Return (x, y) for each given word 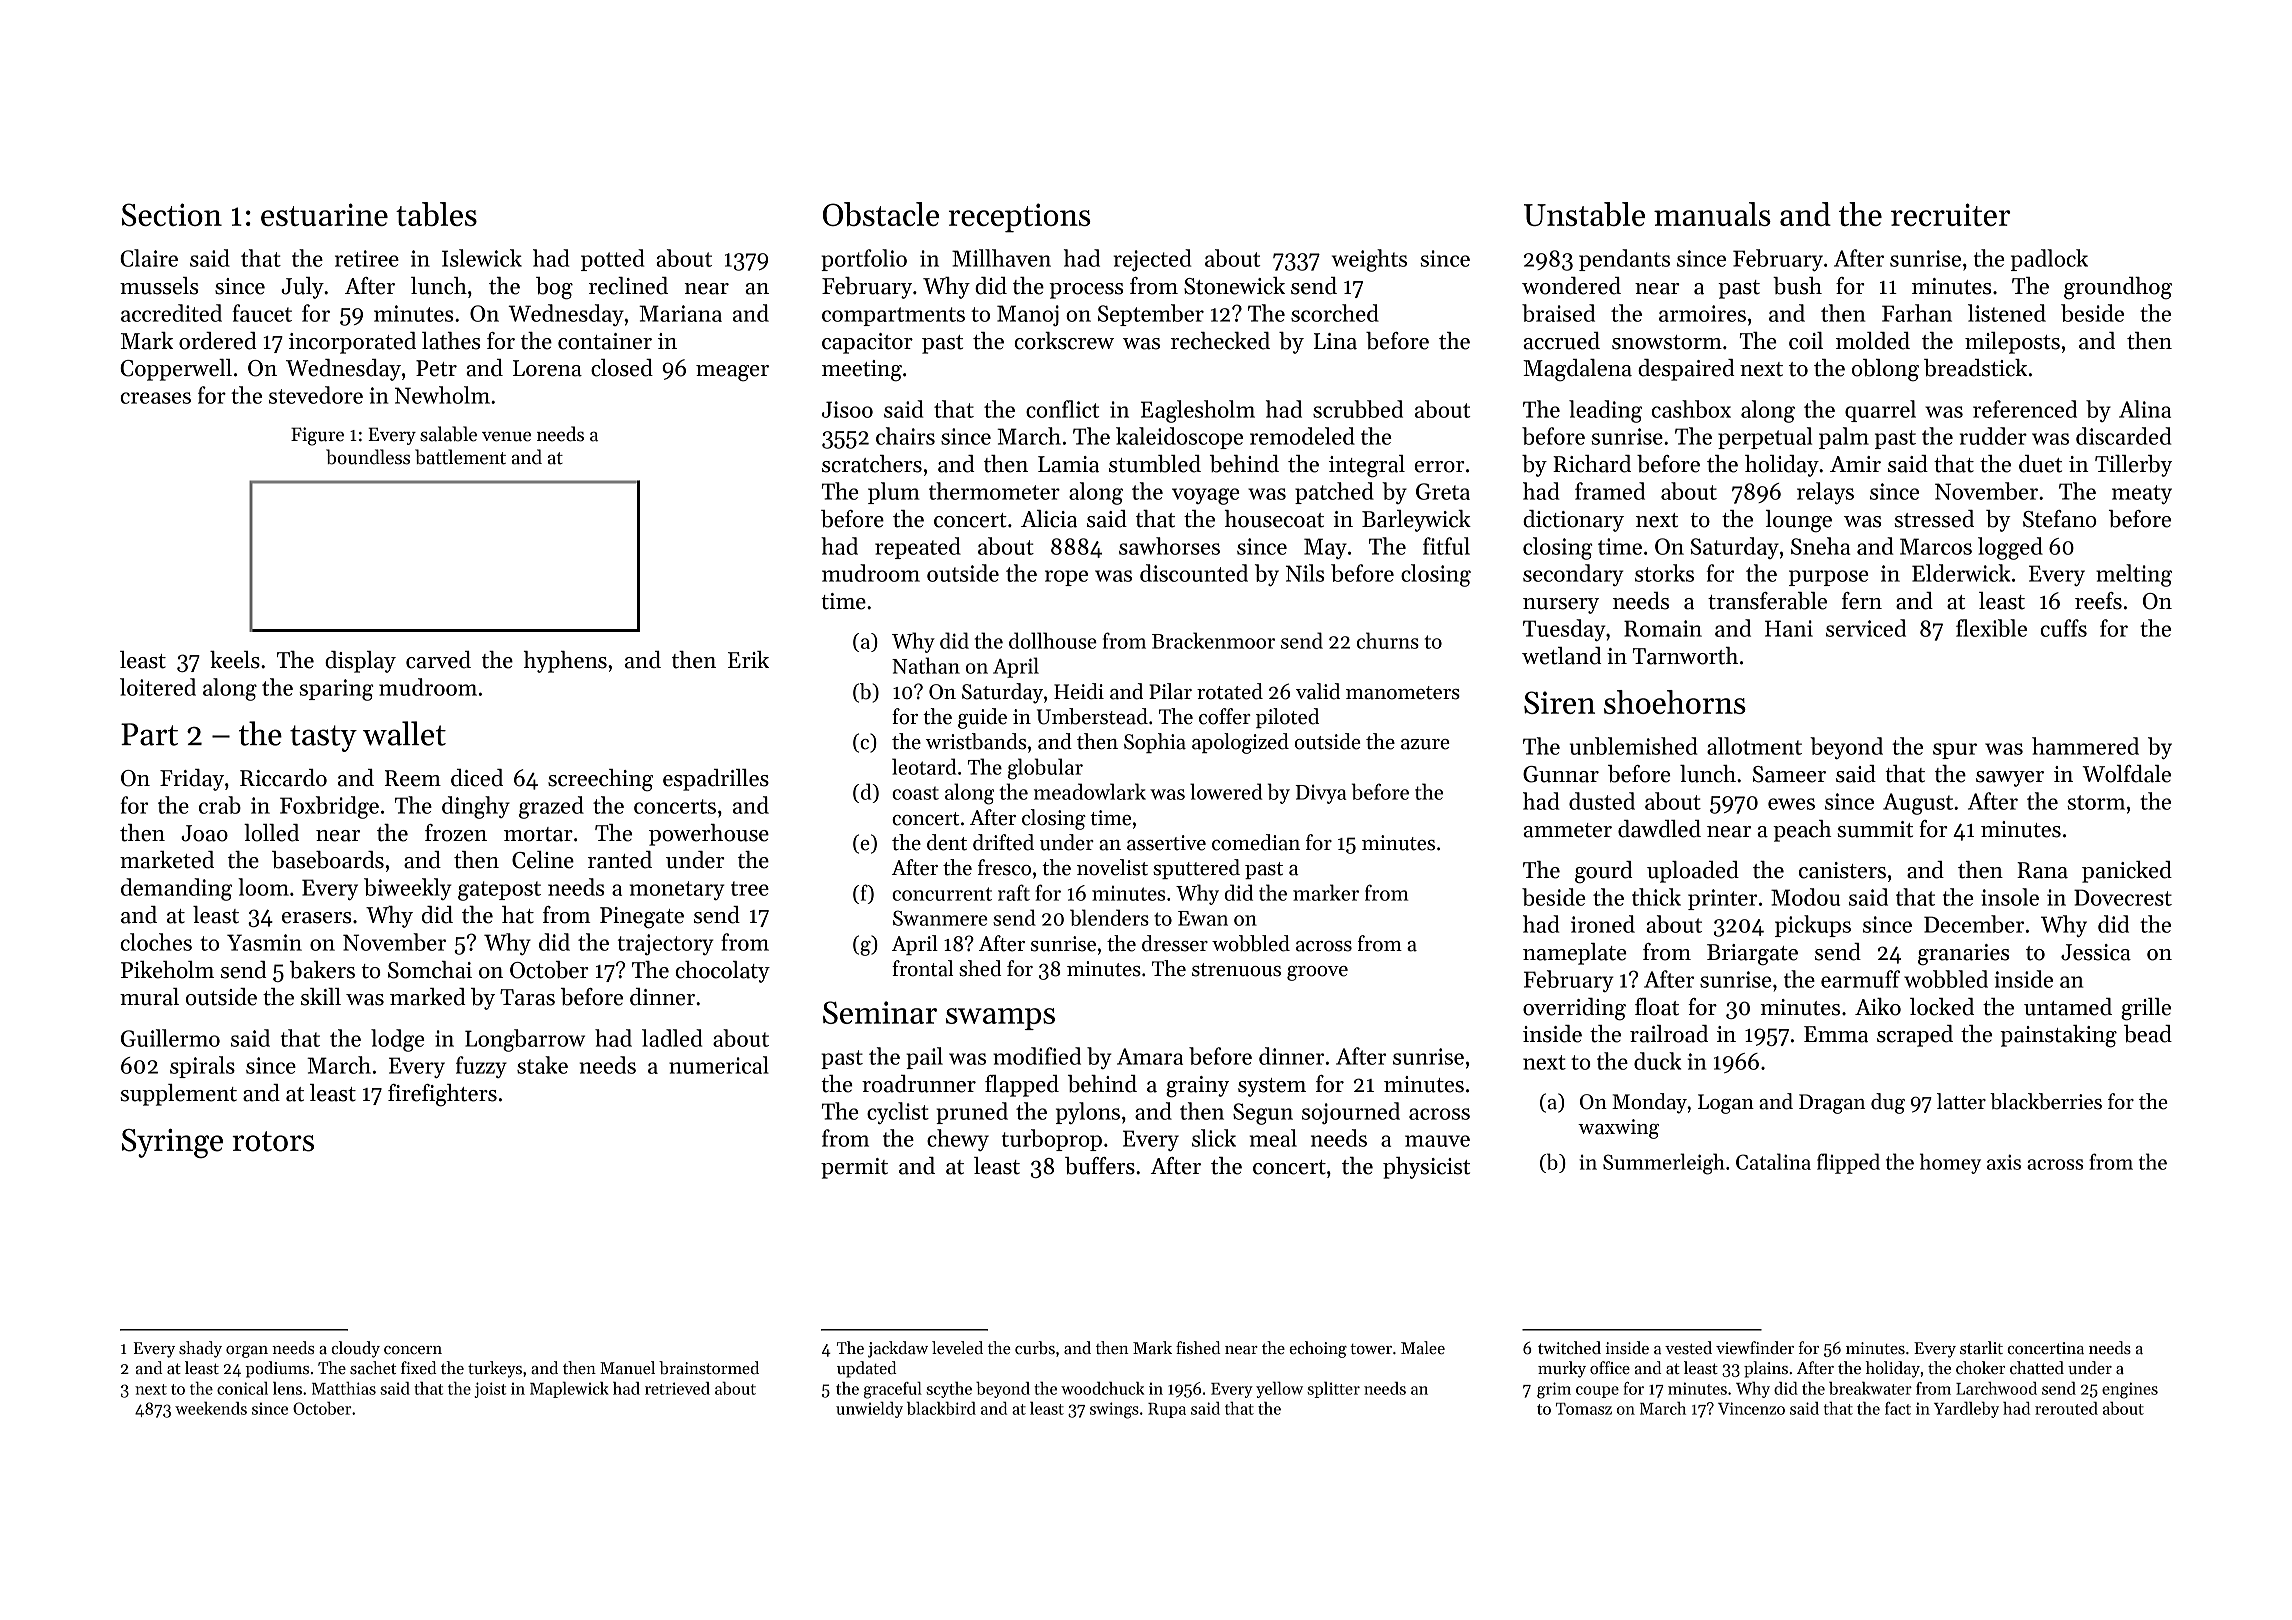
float (1657, 1007)
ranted (620, 860)
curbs (1035, 1348)
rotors (273, 1141)
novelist (1112, 867)
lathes (451, 341)
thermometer (994, 491)
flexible (1991, 628)
